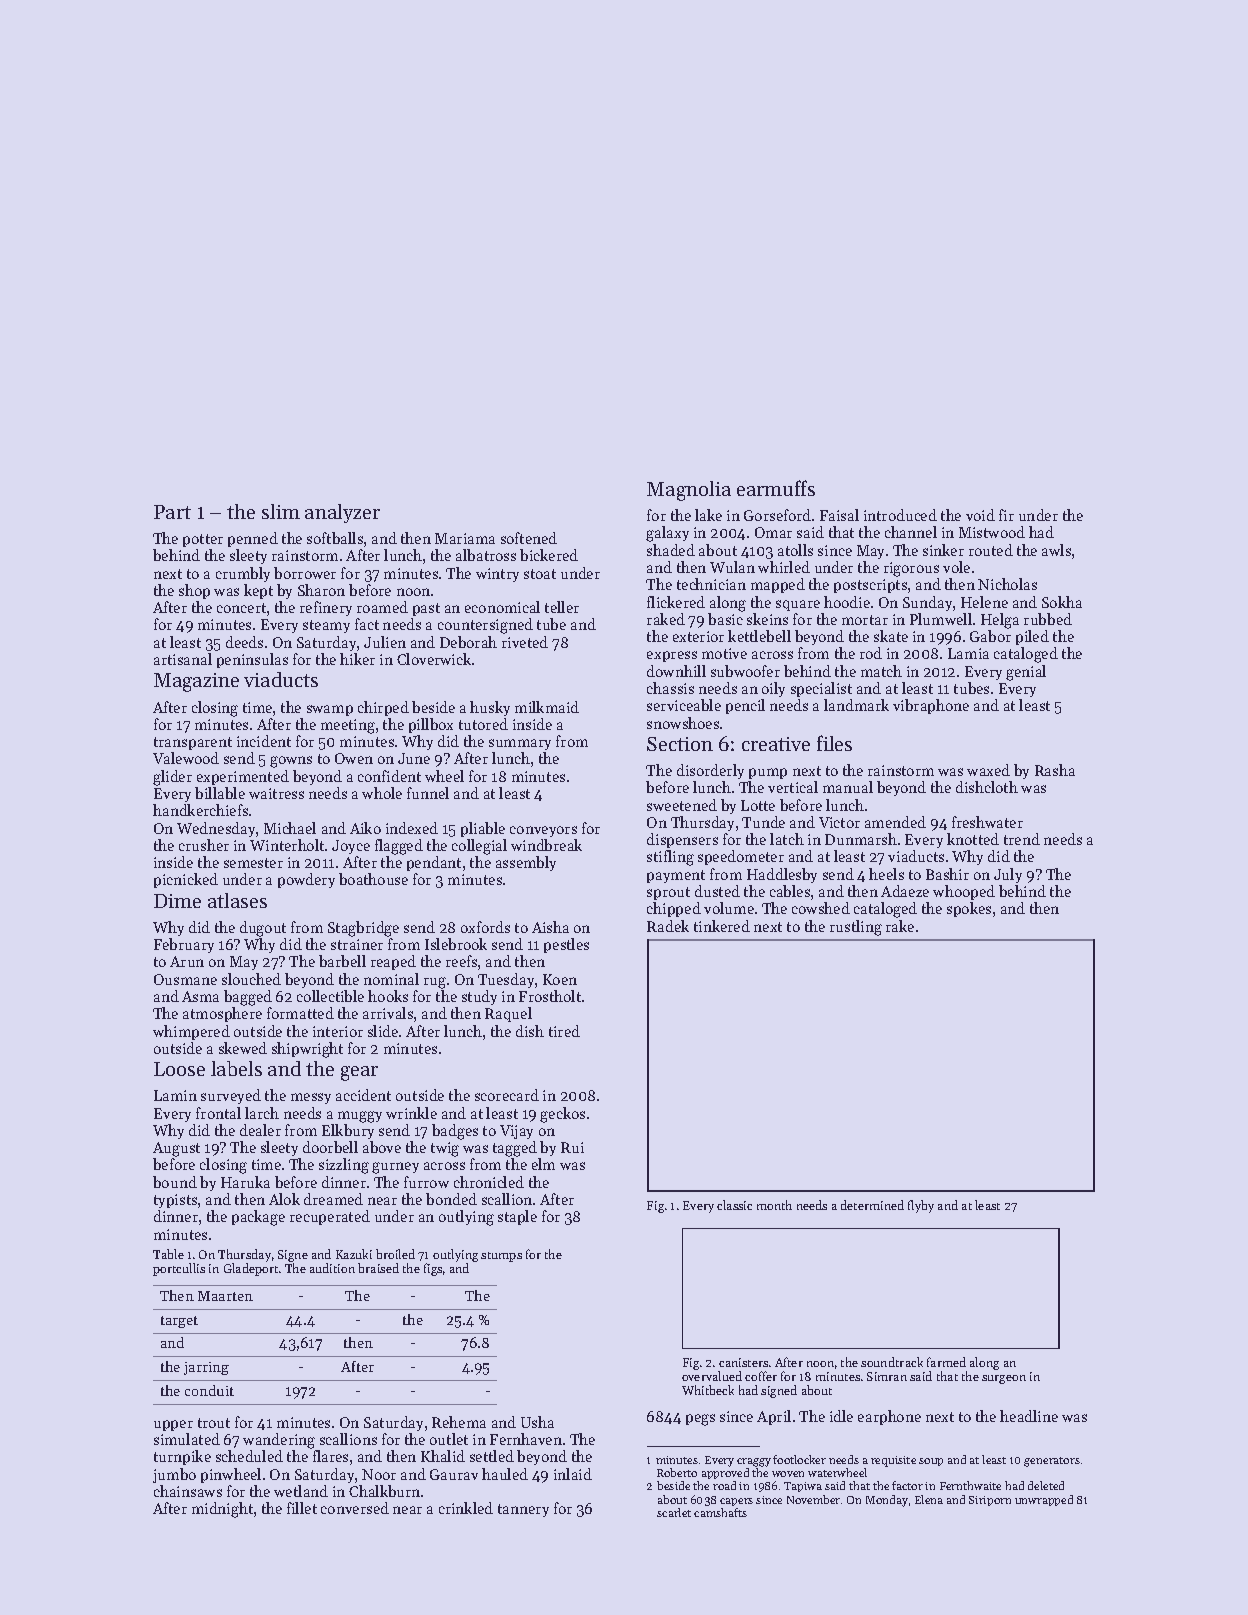  What do you see at coordinates (969, 909) in the document?
I see `spokes` at bounding box center [969, 909].
